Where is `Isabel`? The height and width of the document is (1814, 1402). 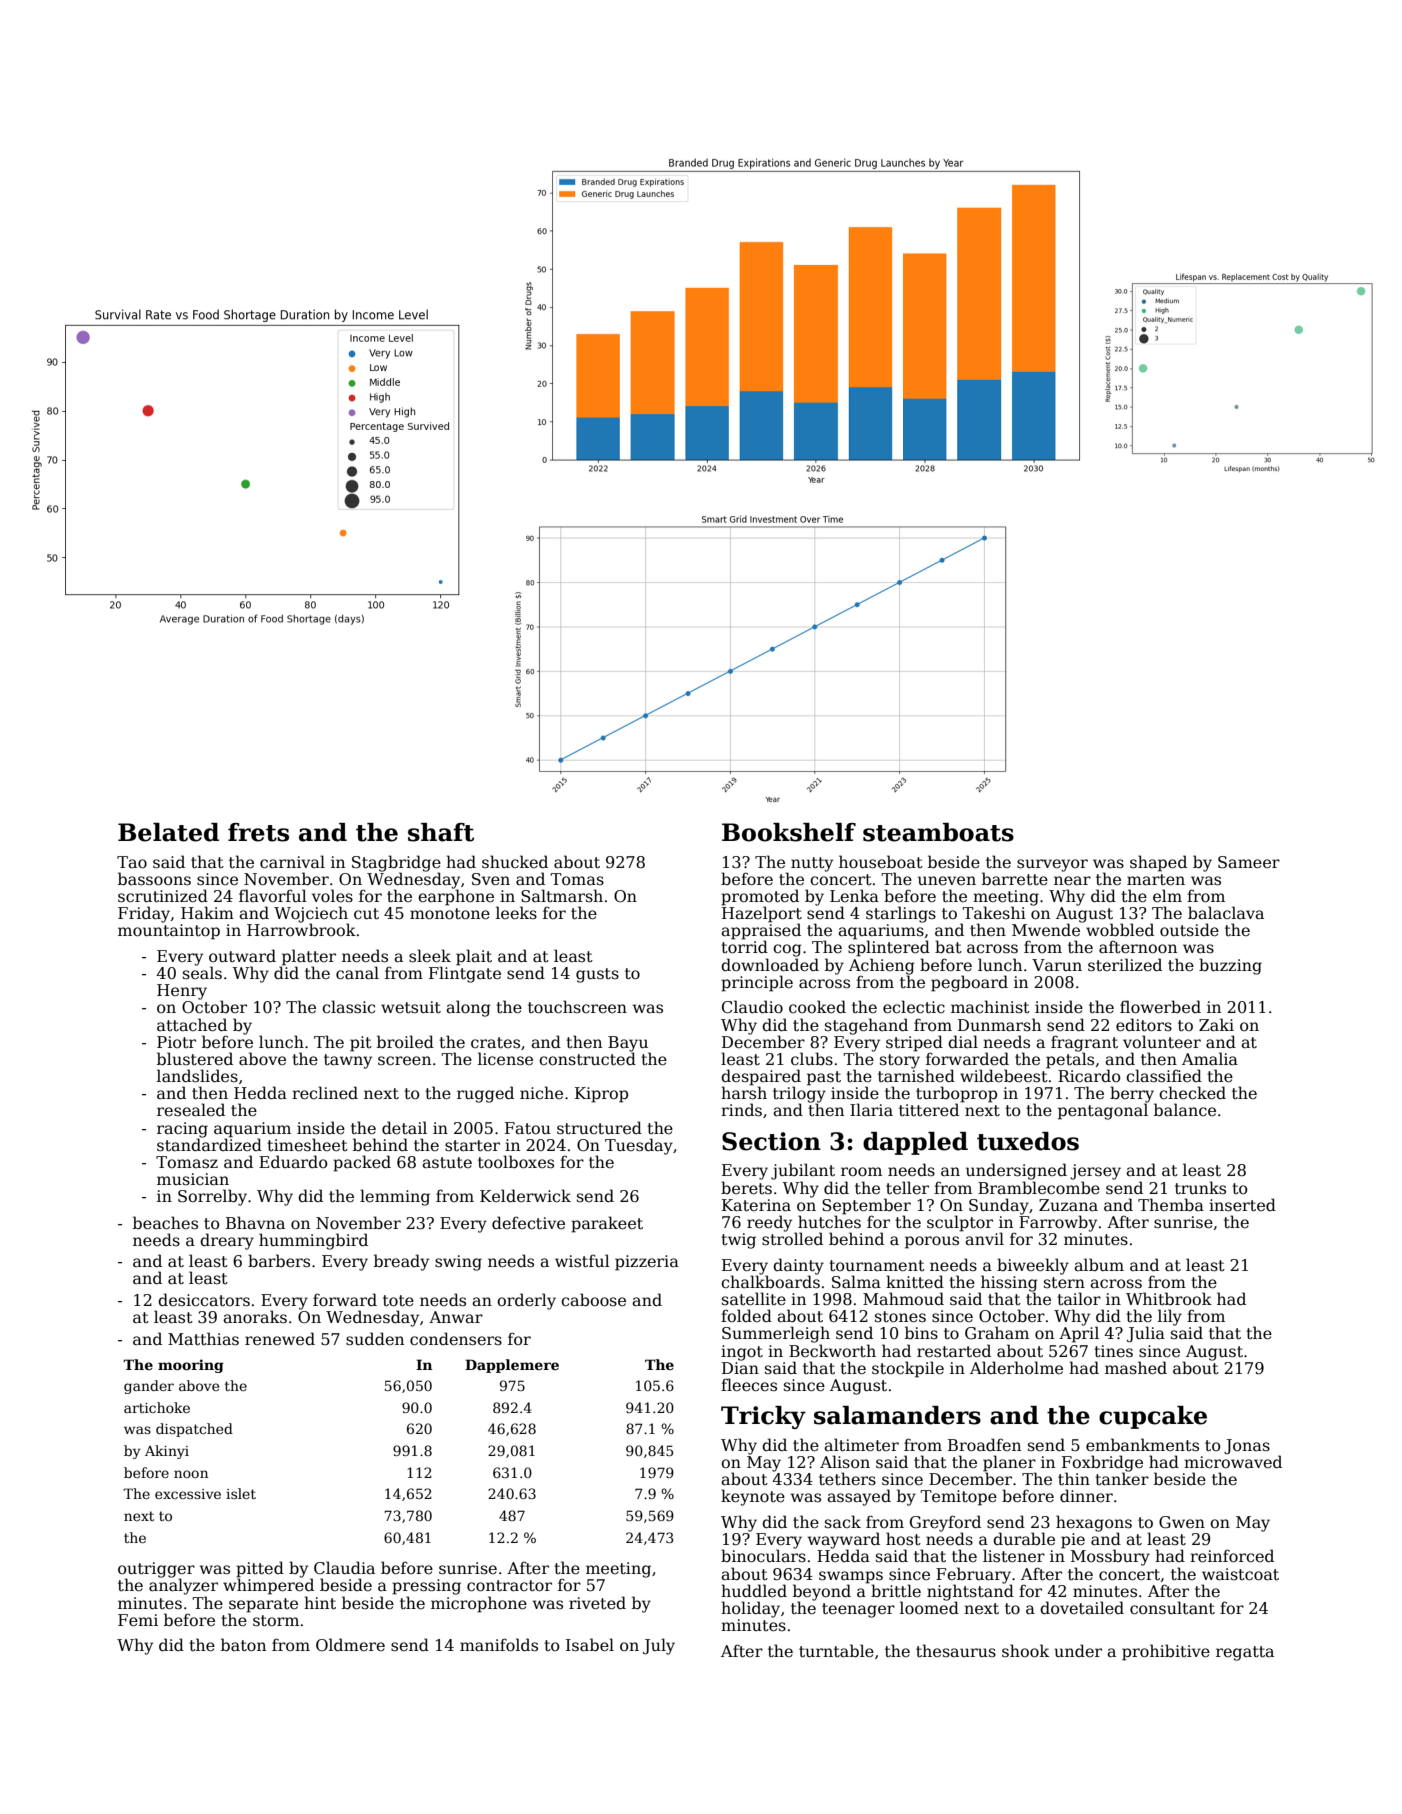 Isabel is located at coordinates (590, 1645).
